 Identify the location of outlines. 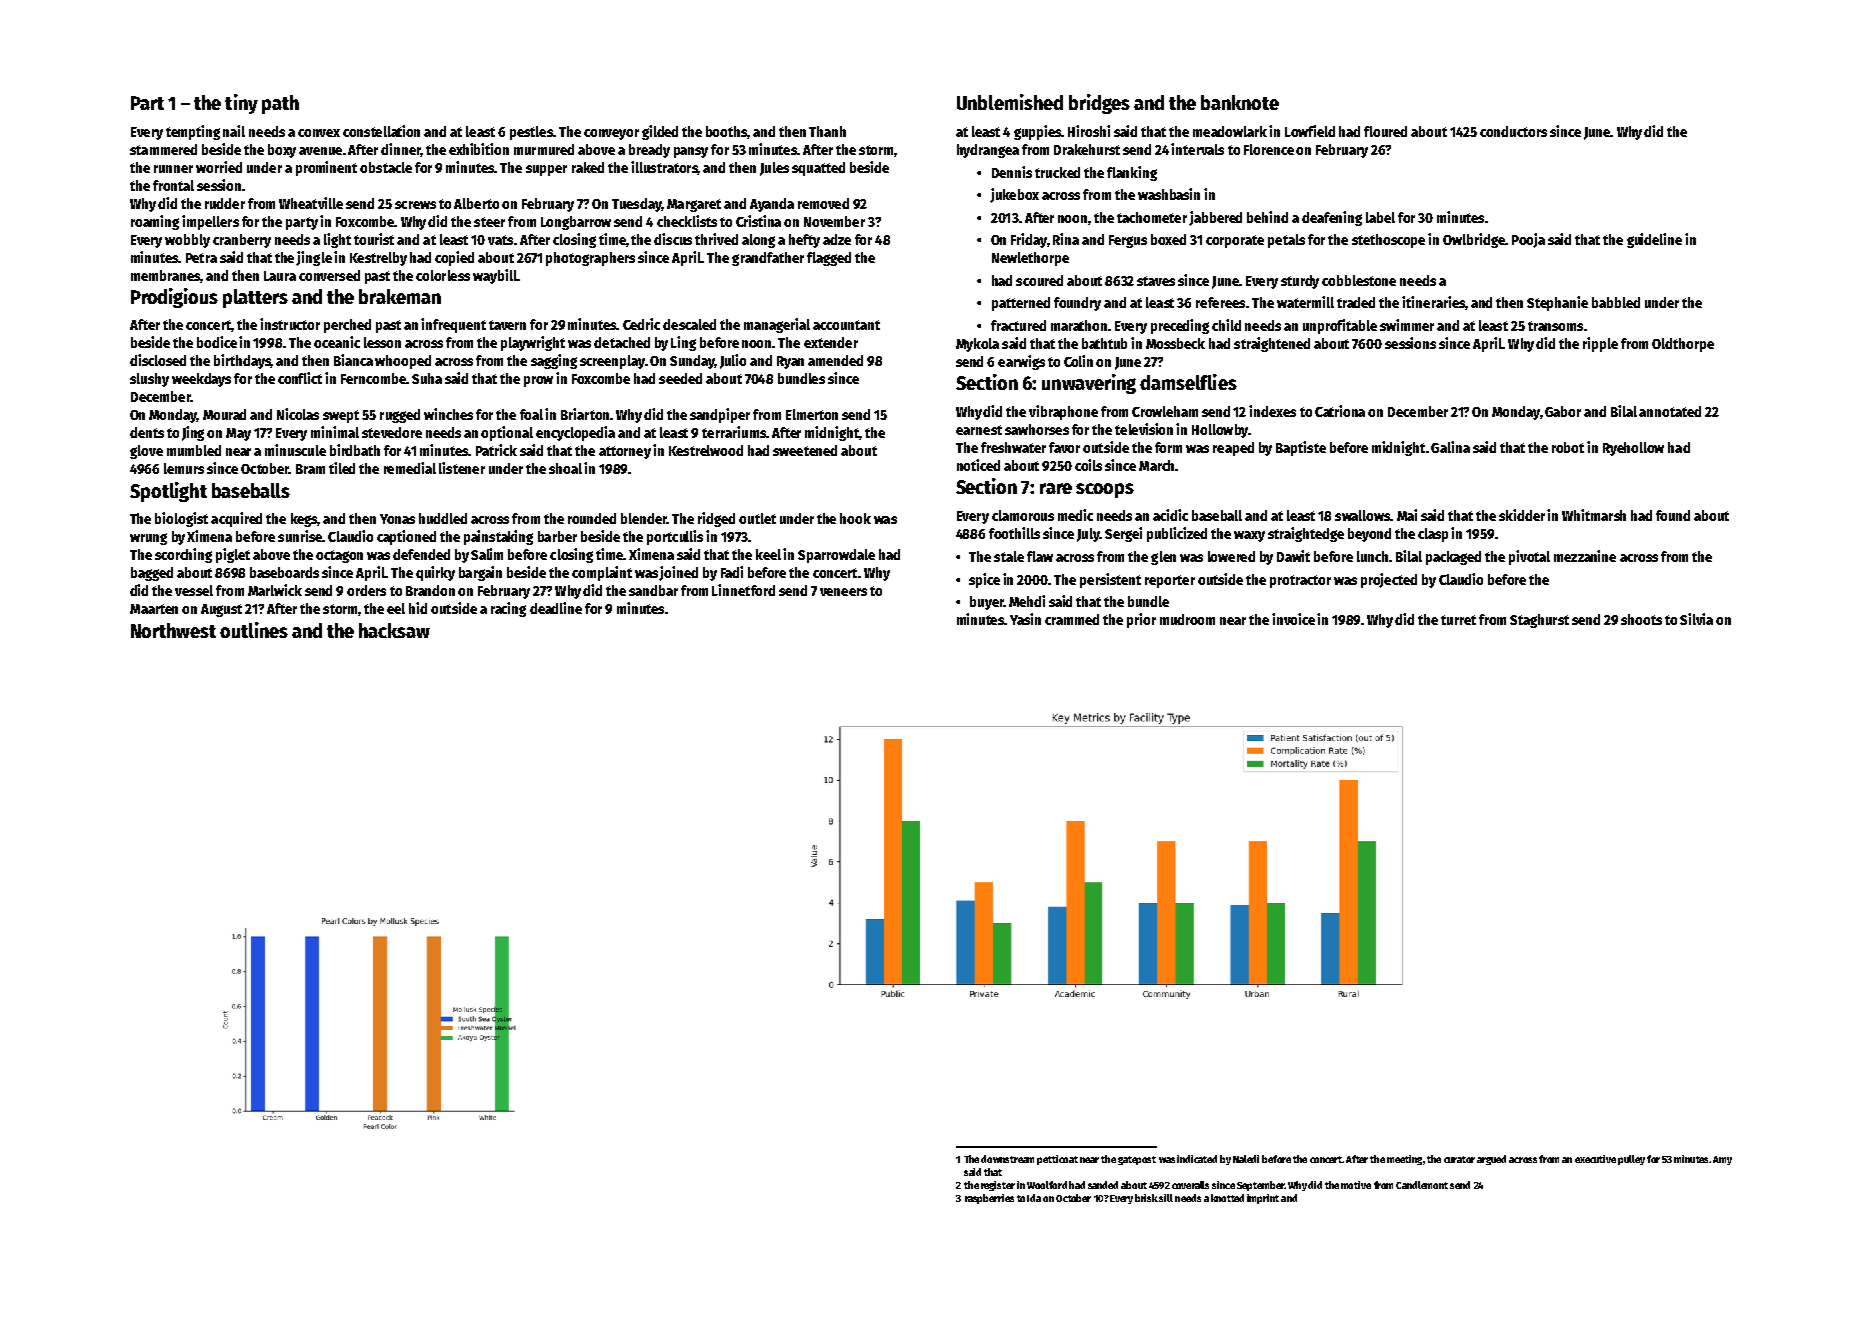
(254, 630).
